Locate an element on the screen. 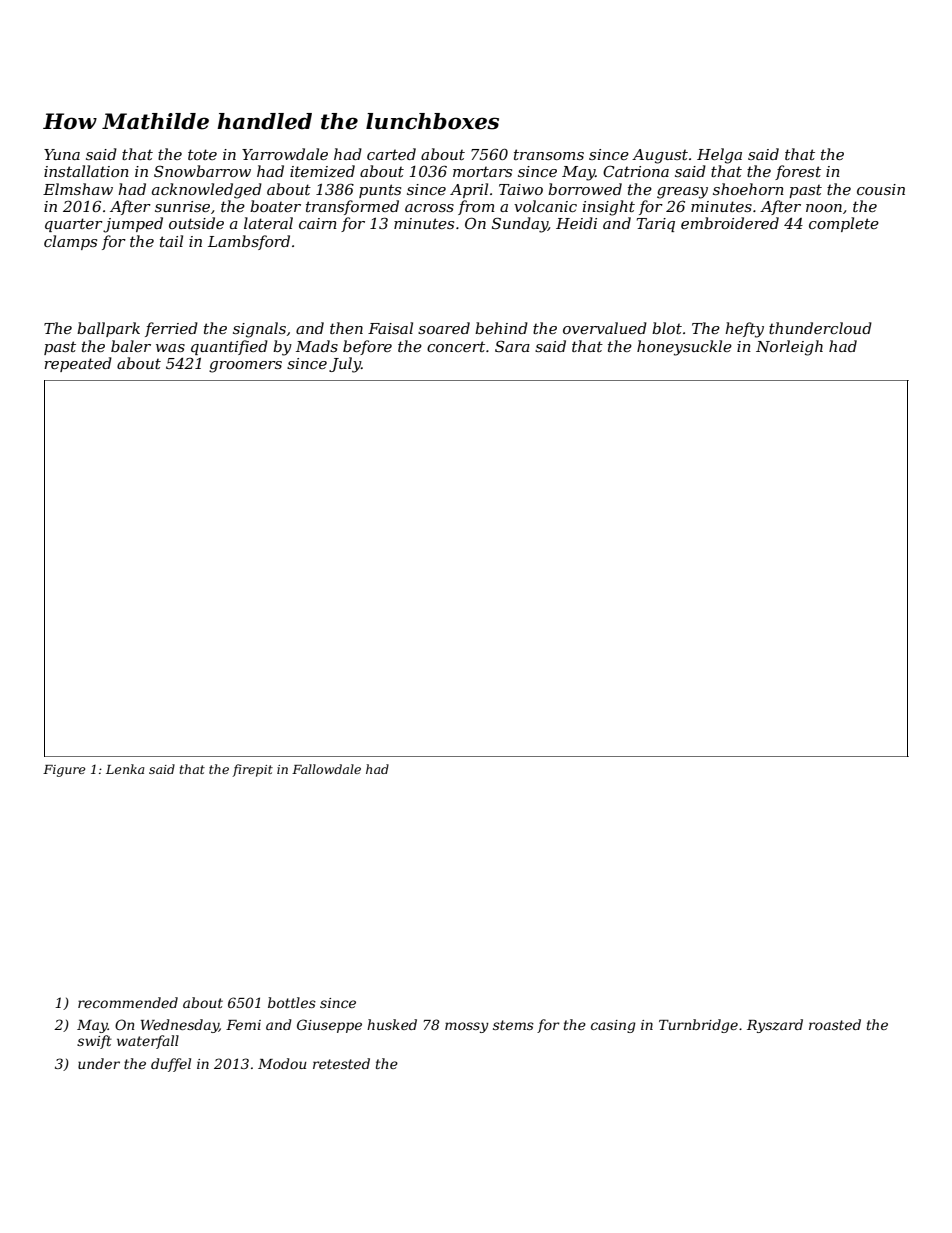 The width and height of the screenshot is (952, 1233). Turnbridge is located at coordinates (698, 1026).
